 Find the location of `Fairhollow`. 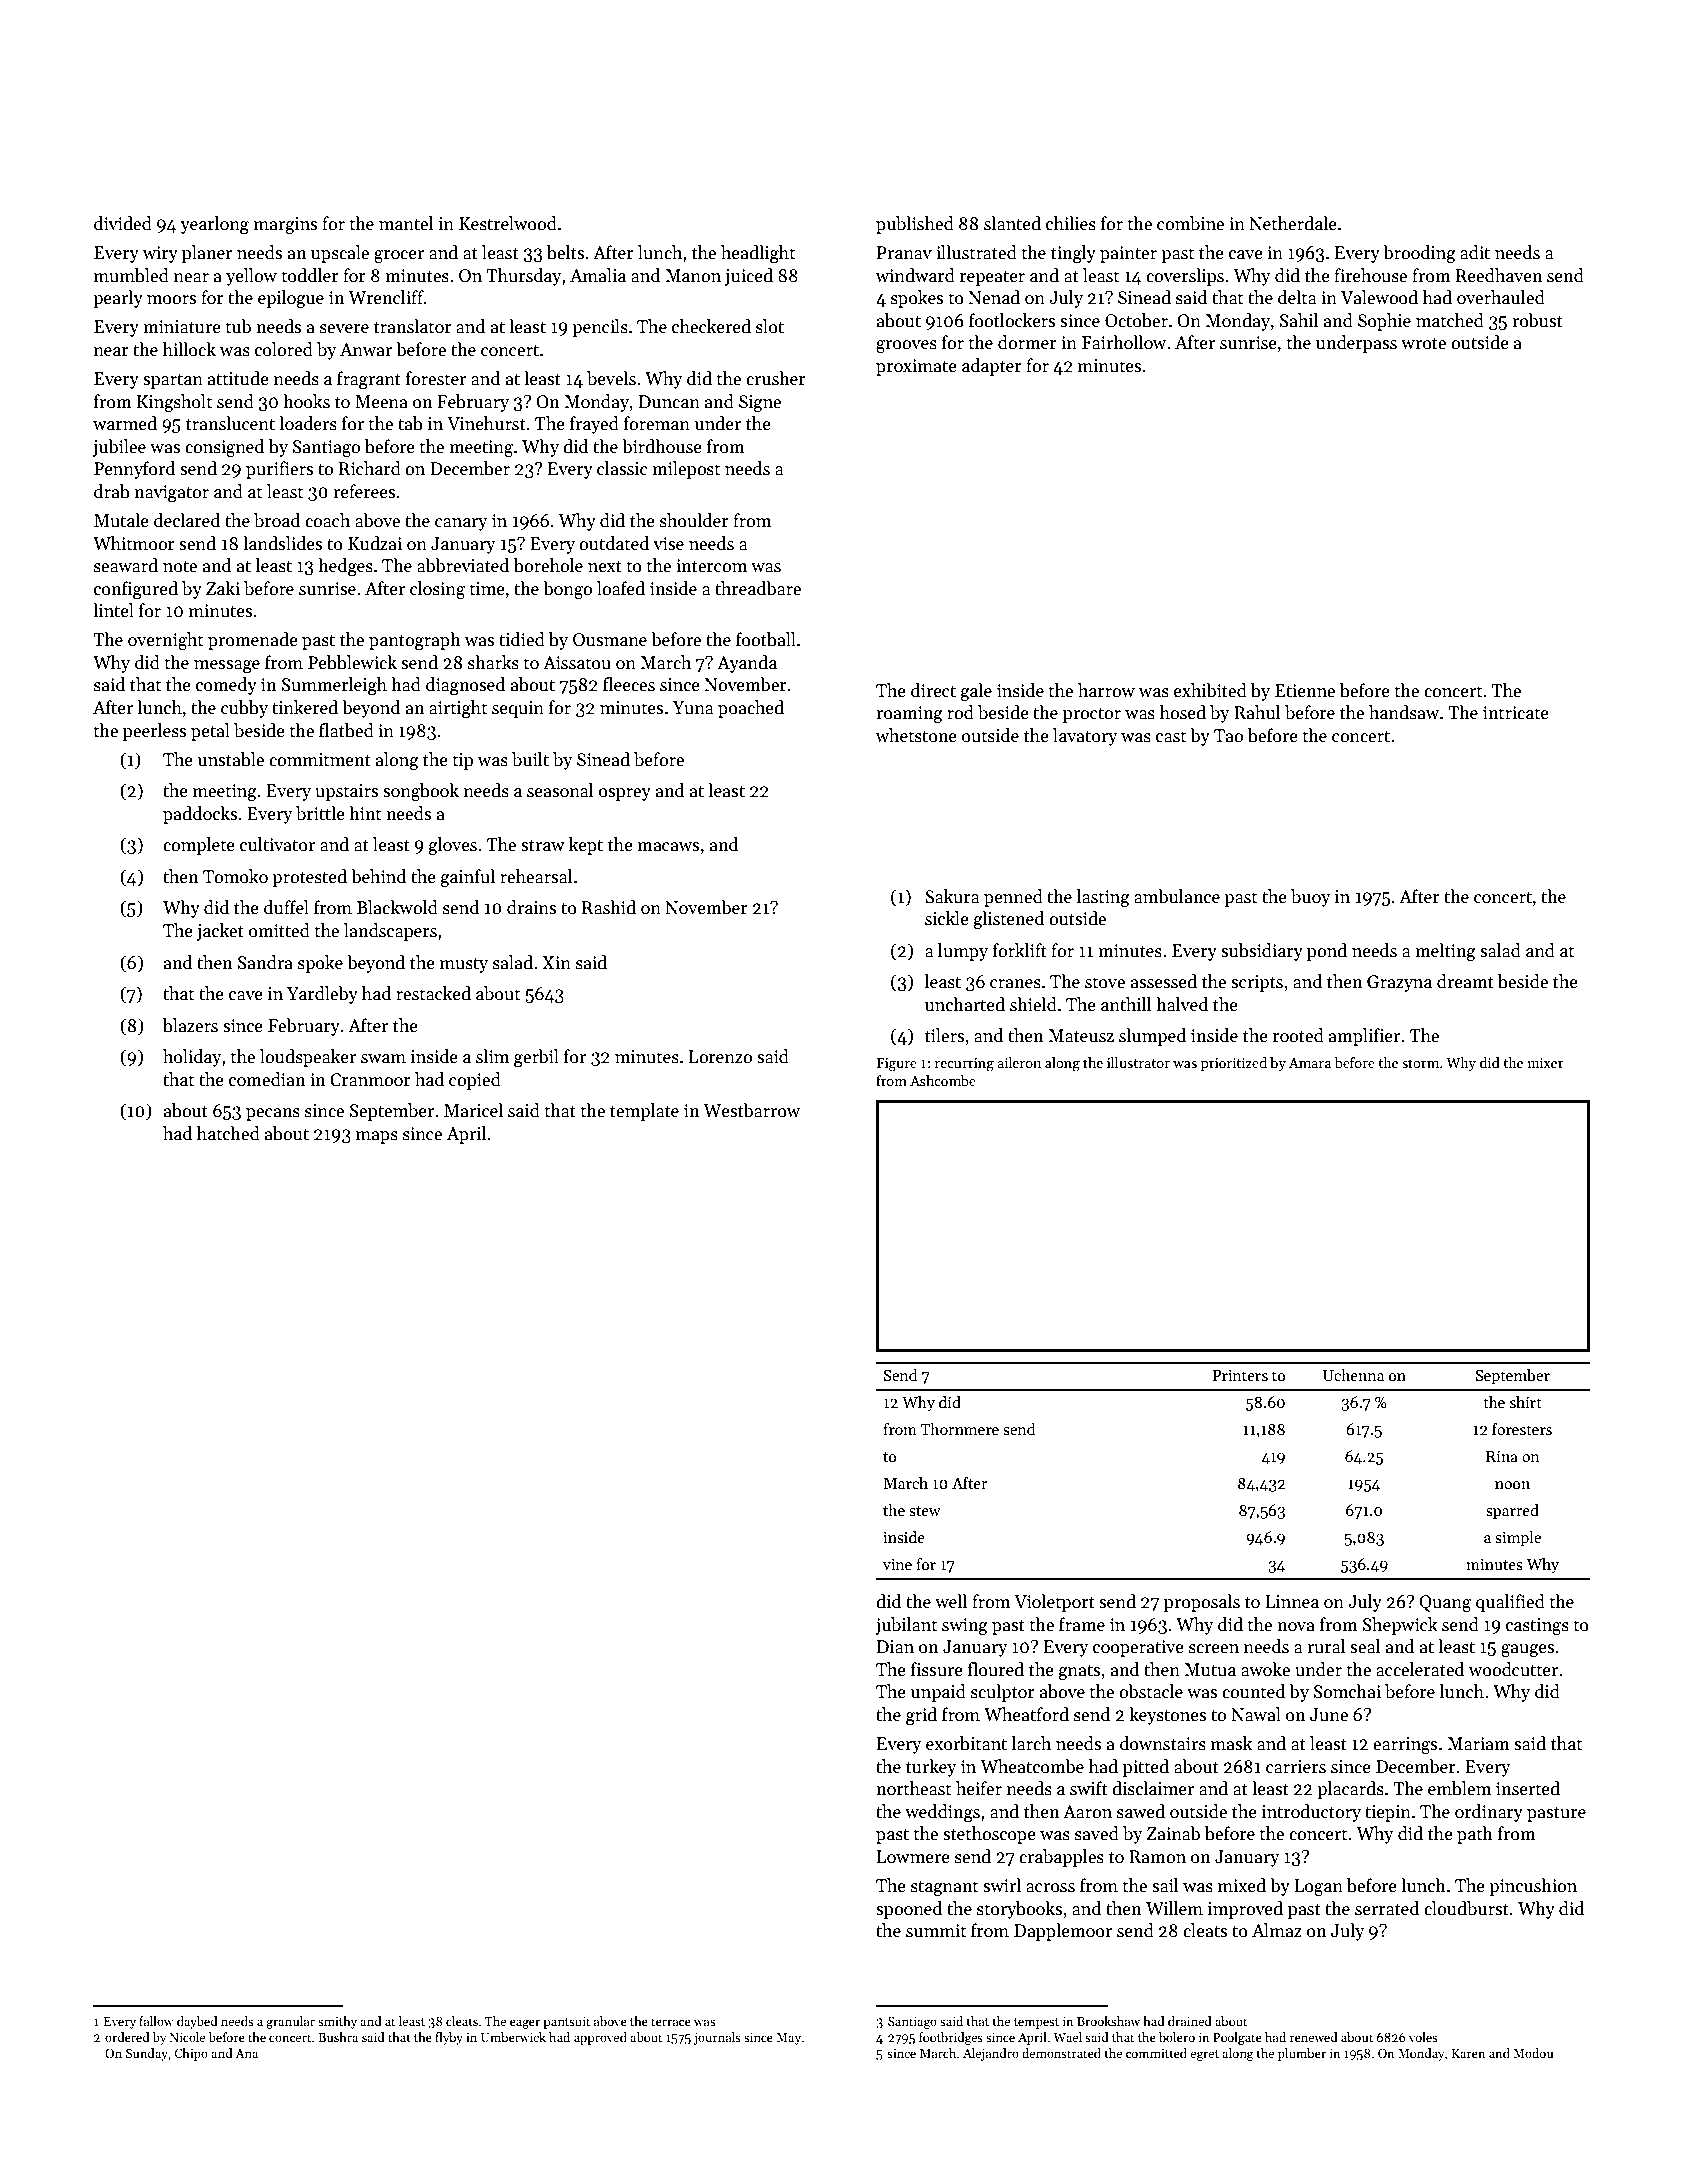

Fairhollow is located at coordinates (1124, 342).
